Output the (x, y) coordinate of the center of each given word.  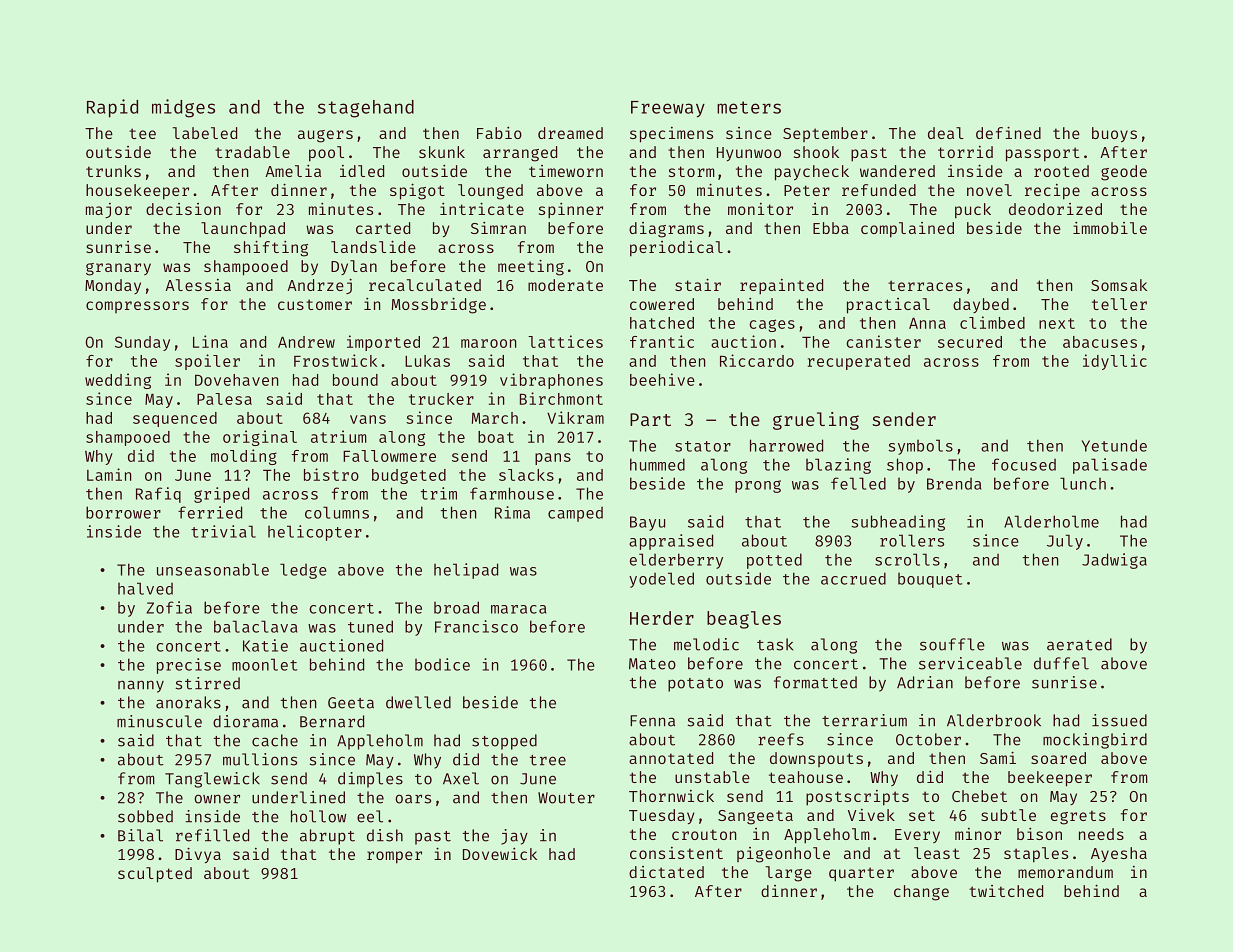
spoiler (207, 362)
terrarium (864, 720)
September (825, 134)
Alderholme (1051, 521)
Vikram (575, 417)
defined (1008, 132)
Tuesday (662, 816)
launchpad (243, 230)
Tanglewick (212, 780)
